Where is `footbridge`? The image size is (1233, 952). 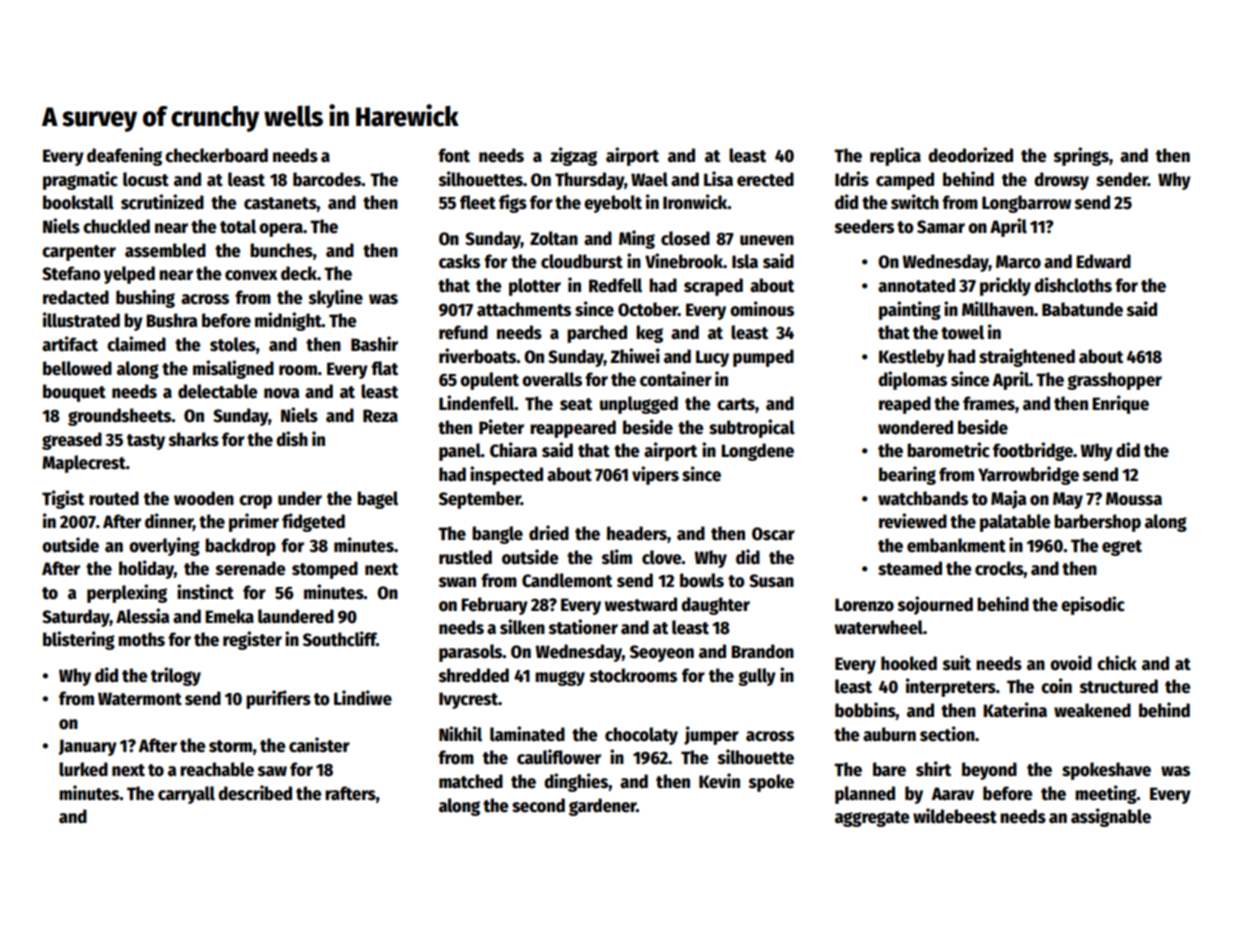 footbridge is located at coordinates (1033, 451).
